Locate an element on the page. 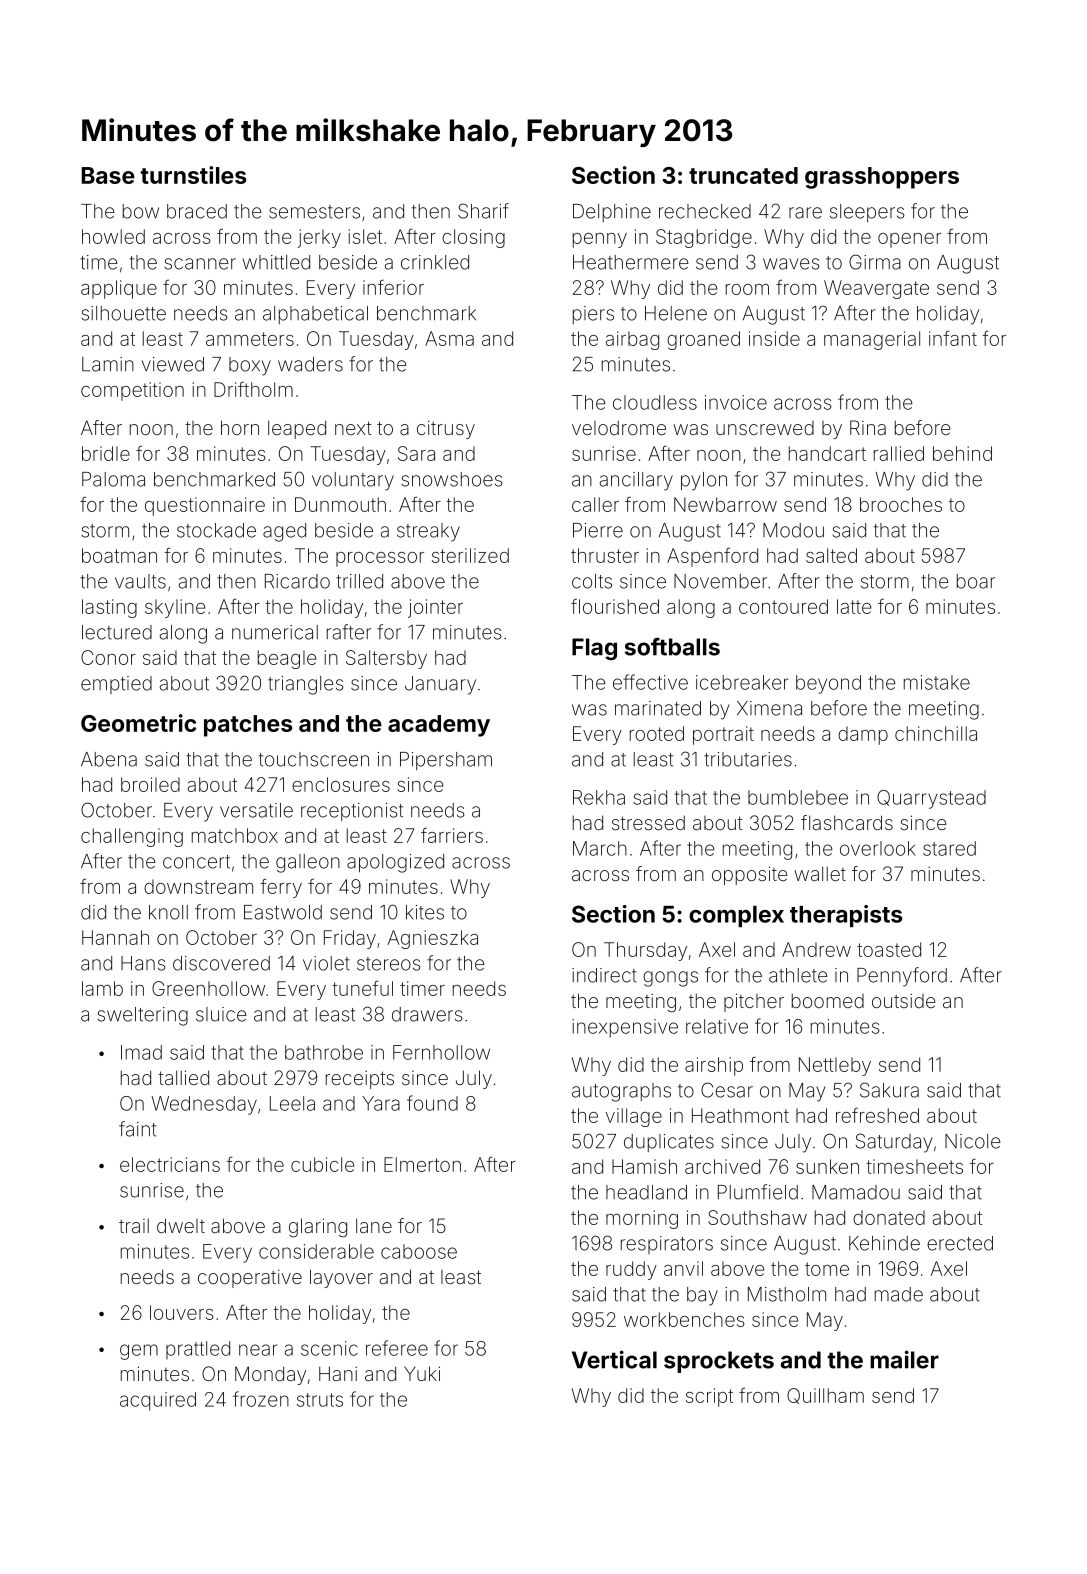 The width and height of the page is (1087, 1574). athlete is located at coordinates (798, 975).
